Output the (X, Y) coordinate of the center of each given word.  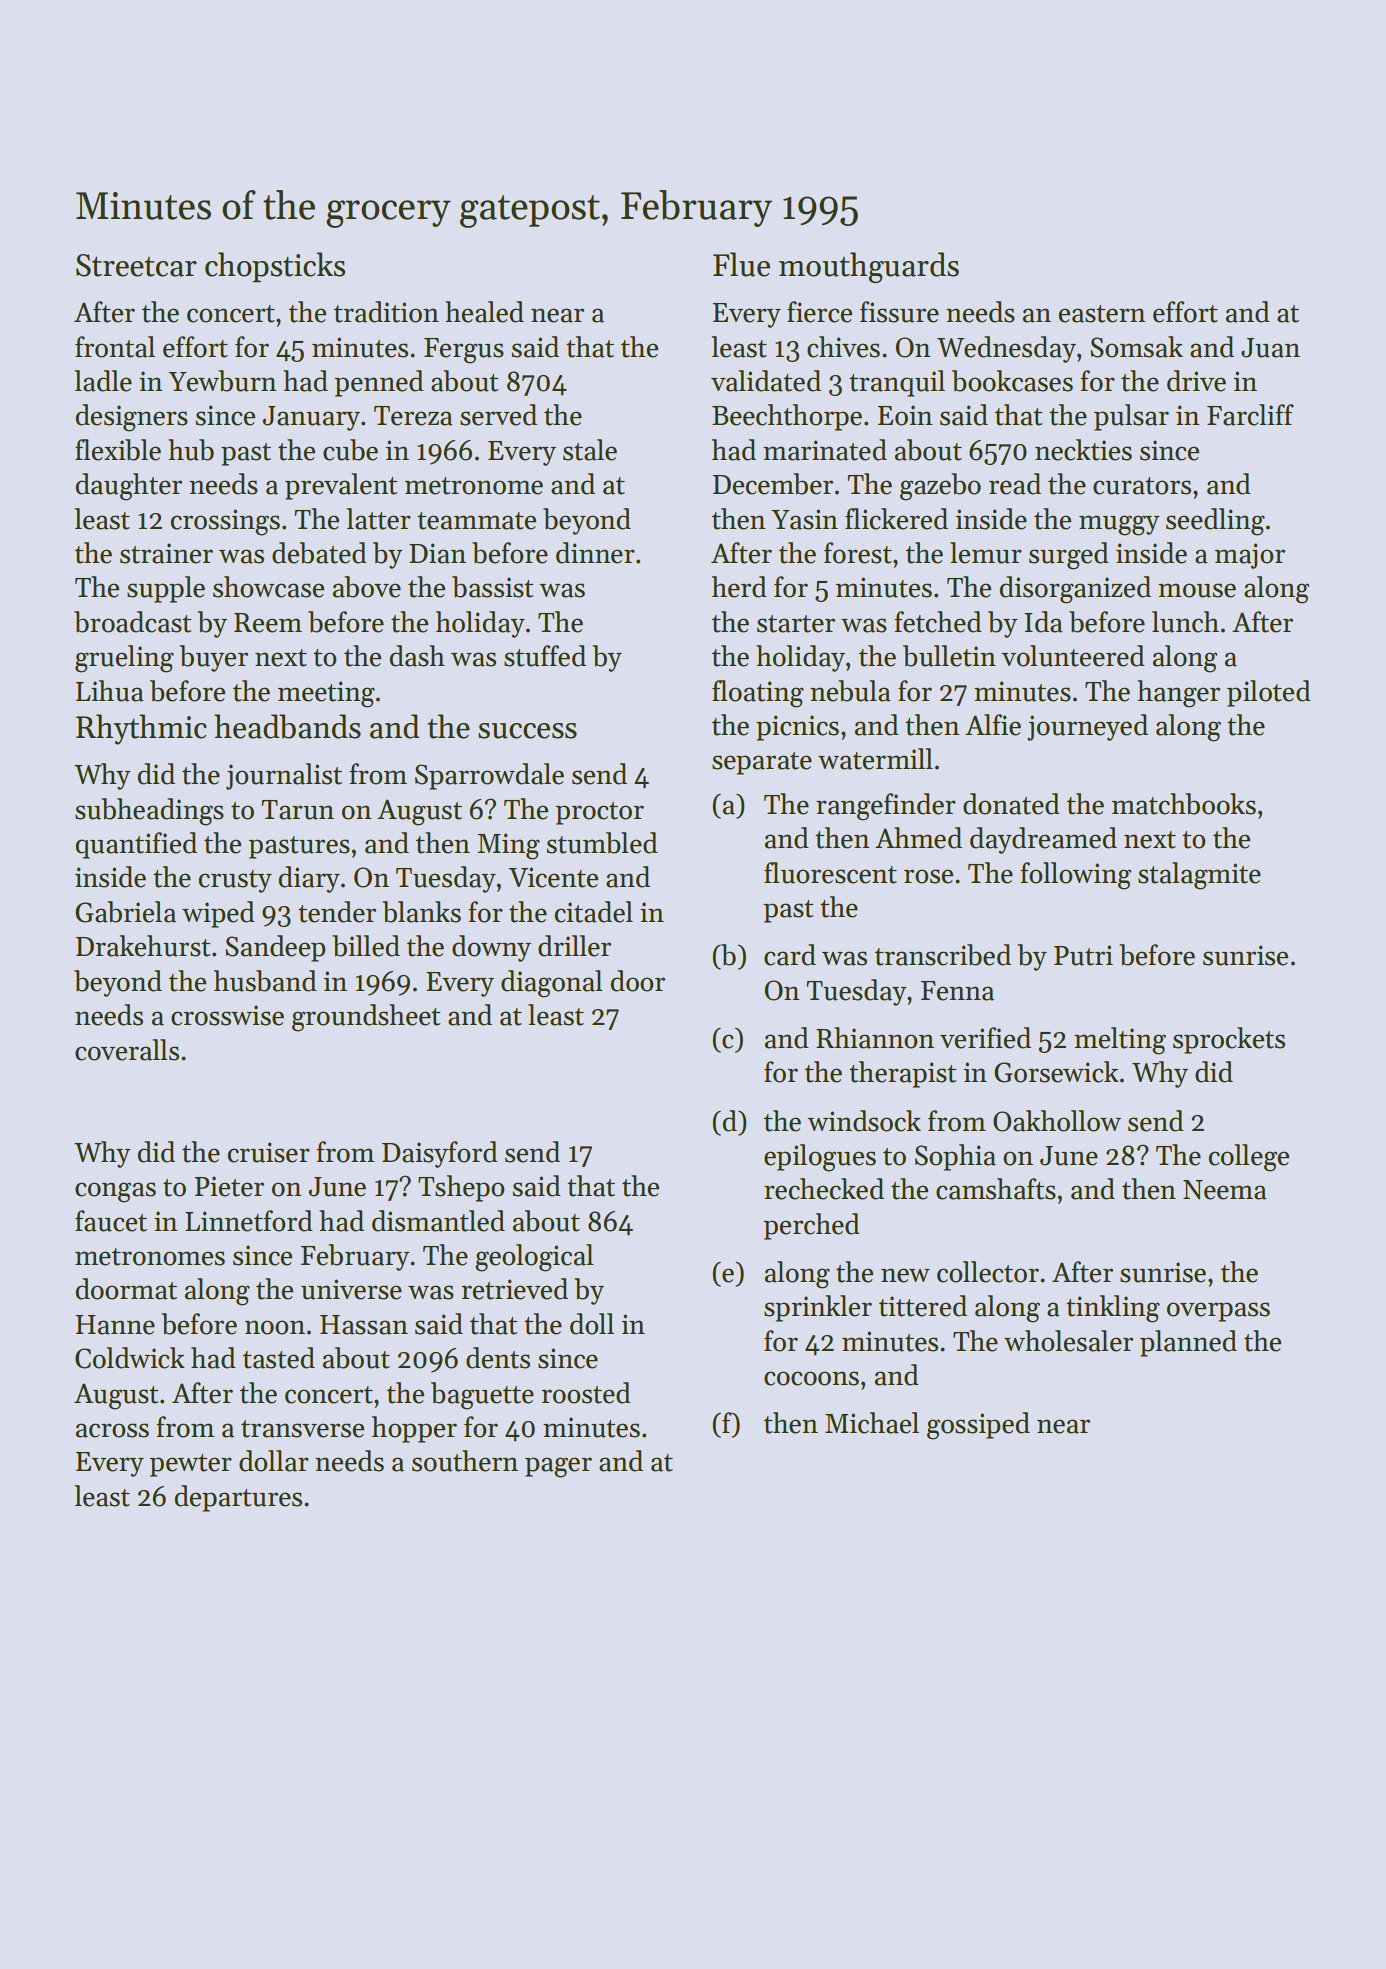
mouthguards (869, 267)
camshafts (996, 1189)
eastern (1102, 314)
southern (465, 1461)
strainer (166, 553)
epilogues (820, 1158)
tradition (386, 312)
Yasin (804, 519)
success (527, 731)
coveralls (127, 1050)
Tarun (298, 810)
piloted (1269, 693)
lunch (1185, 622)
